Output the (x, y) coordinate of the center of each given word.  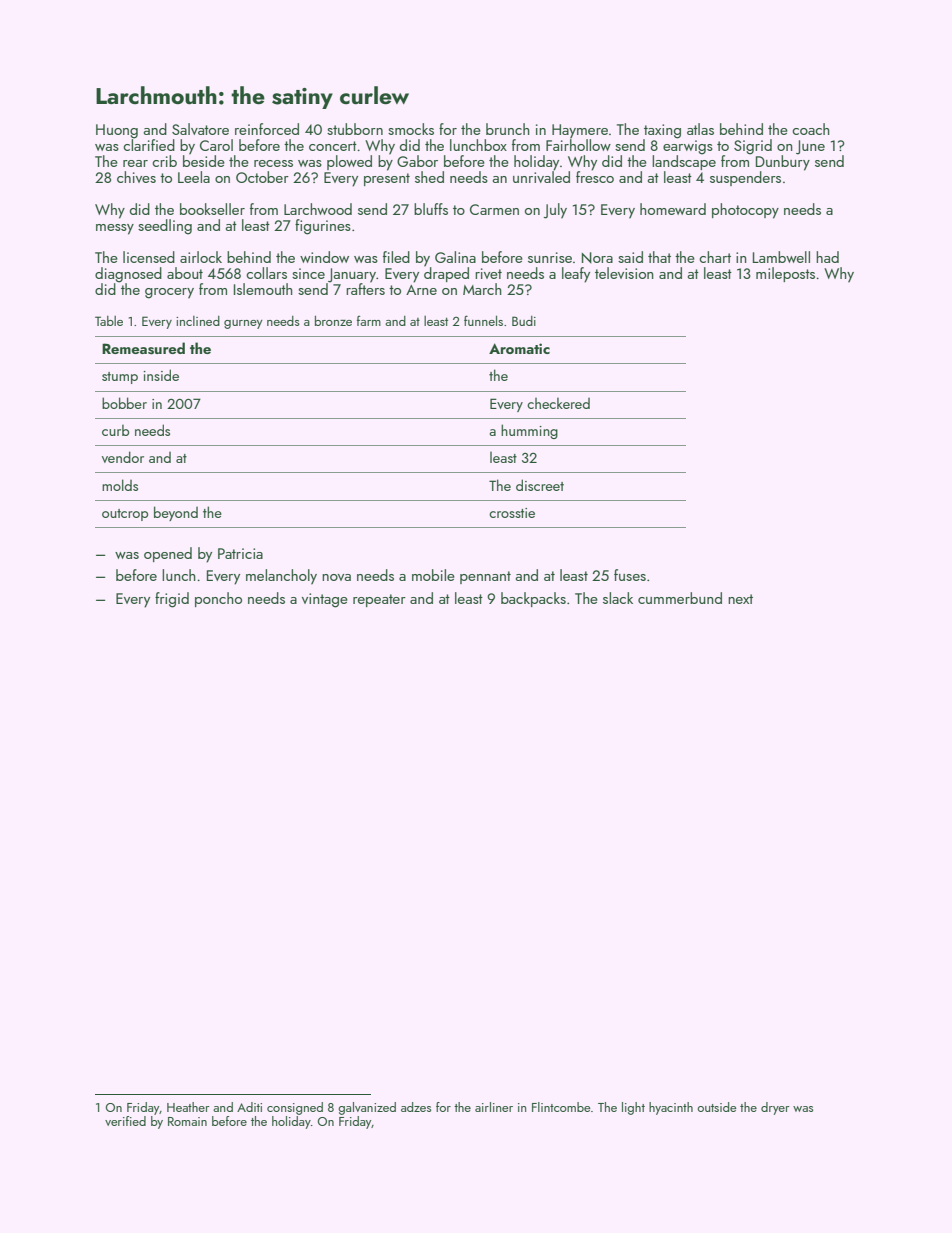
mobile (433, 575)
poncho (218, 599)
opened (168, 554)
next (740, 599)
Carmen (494, 209)
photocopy (745, 211)
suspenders (745, 178)
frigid (172, 600)
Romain (187, 1121)
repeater (379, 600)
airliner (494, 1107)
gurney (243, 324)
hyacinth (671, 1108)
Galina (455, 257)
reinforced (267, 129)
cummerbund (680, 598)
